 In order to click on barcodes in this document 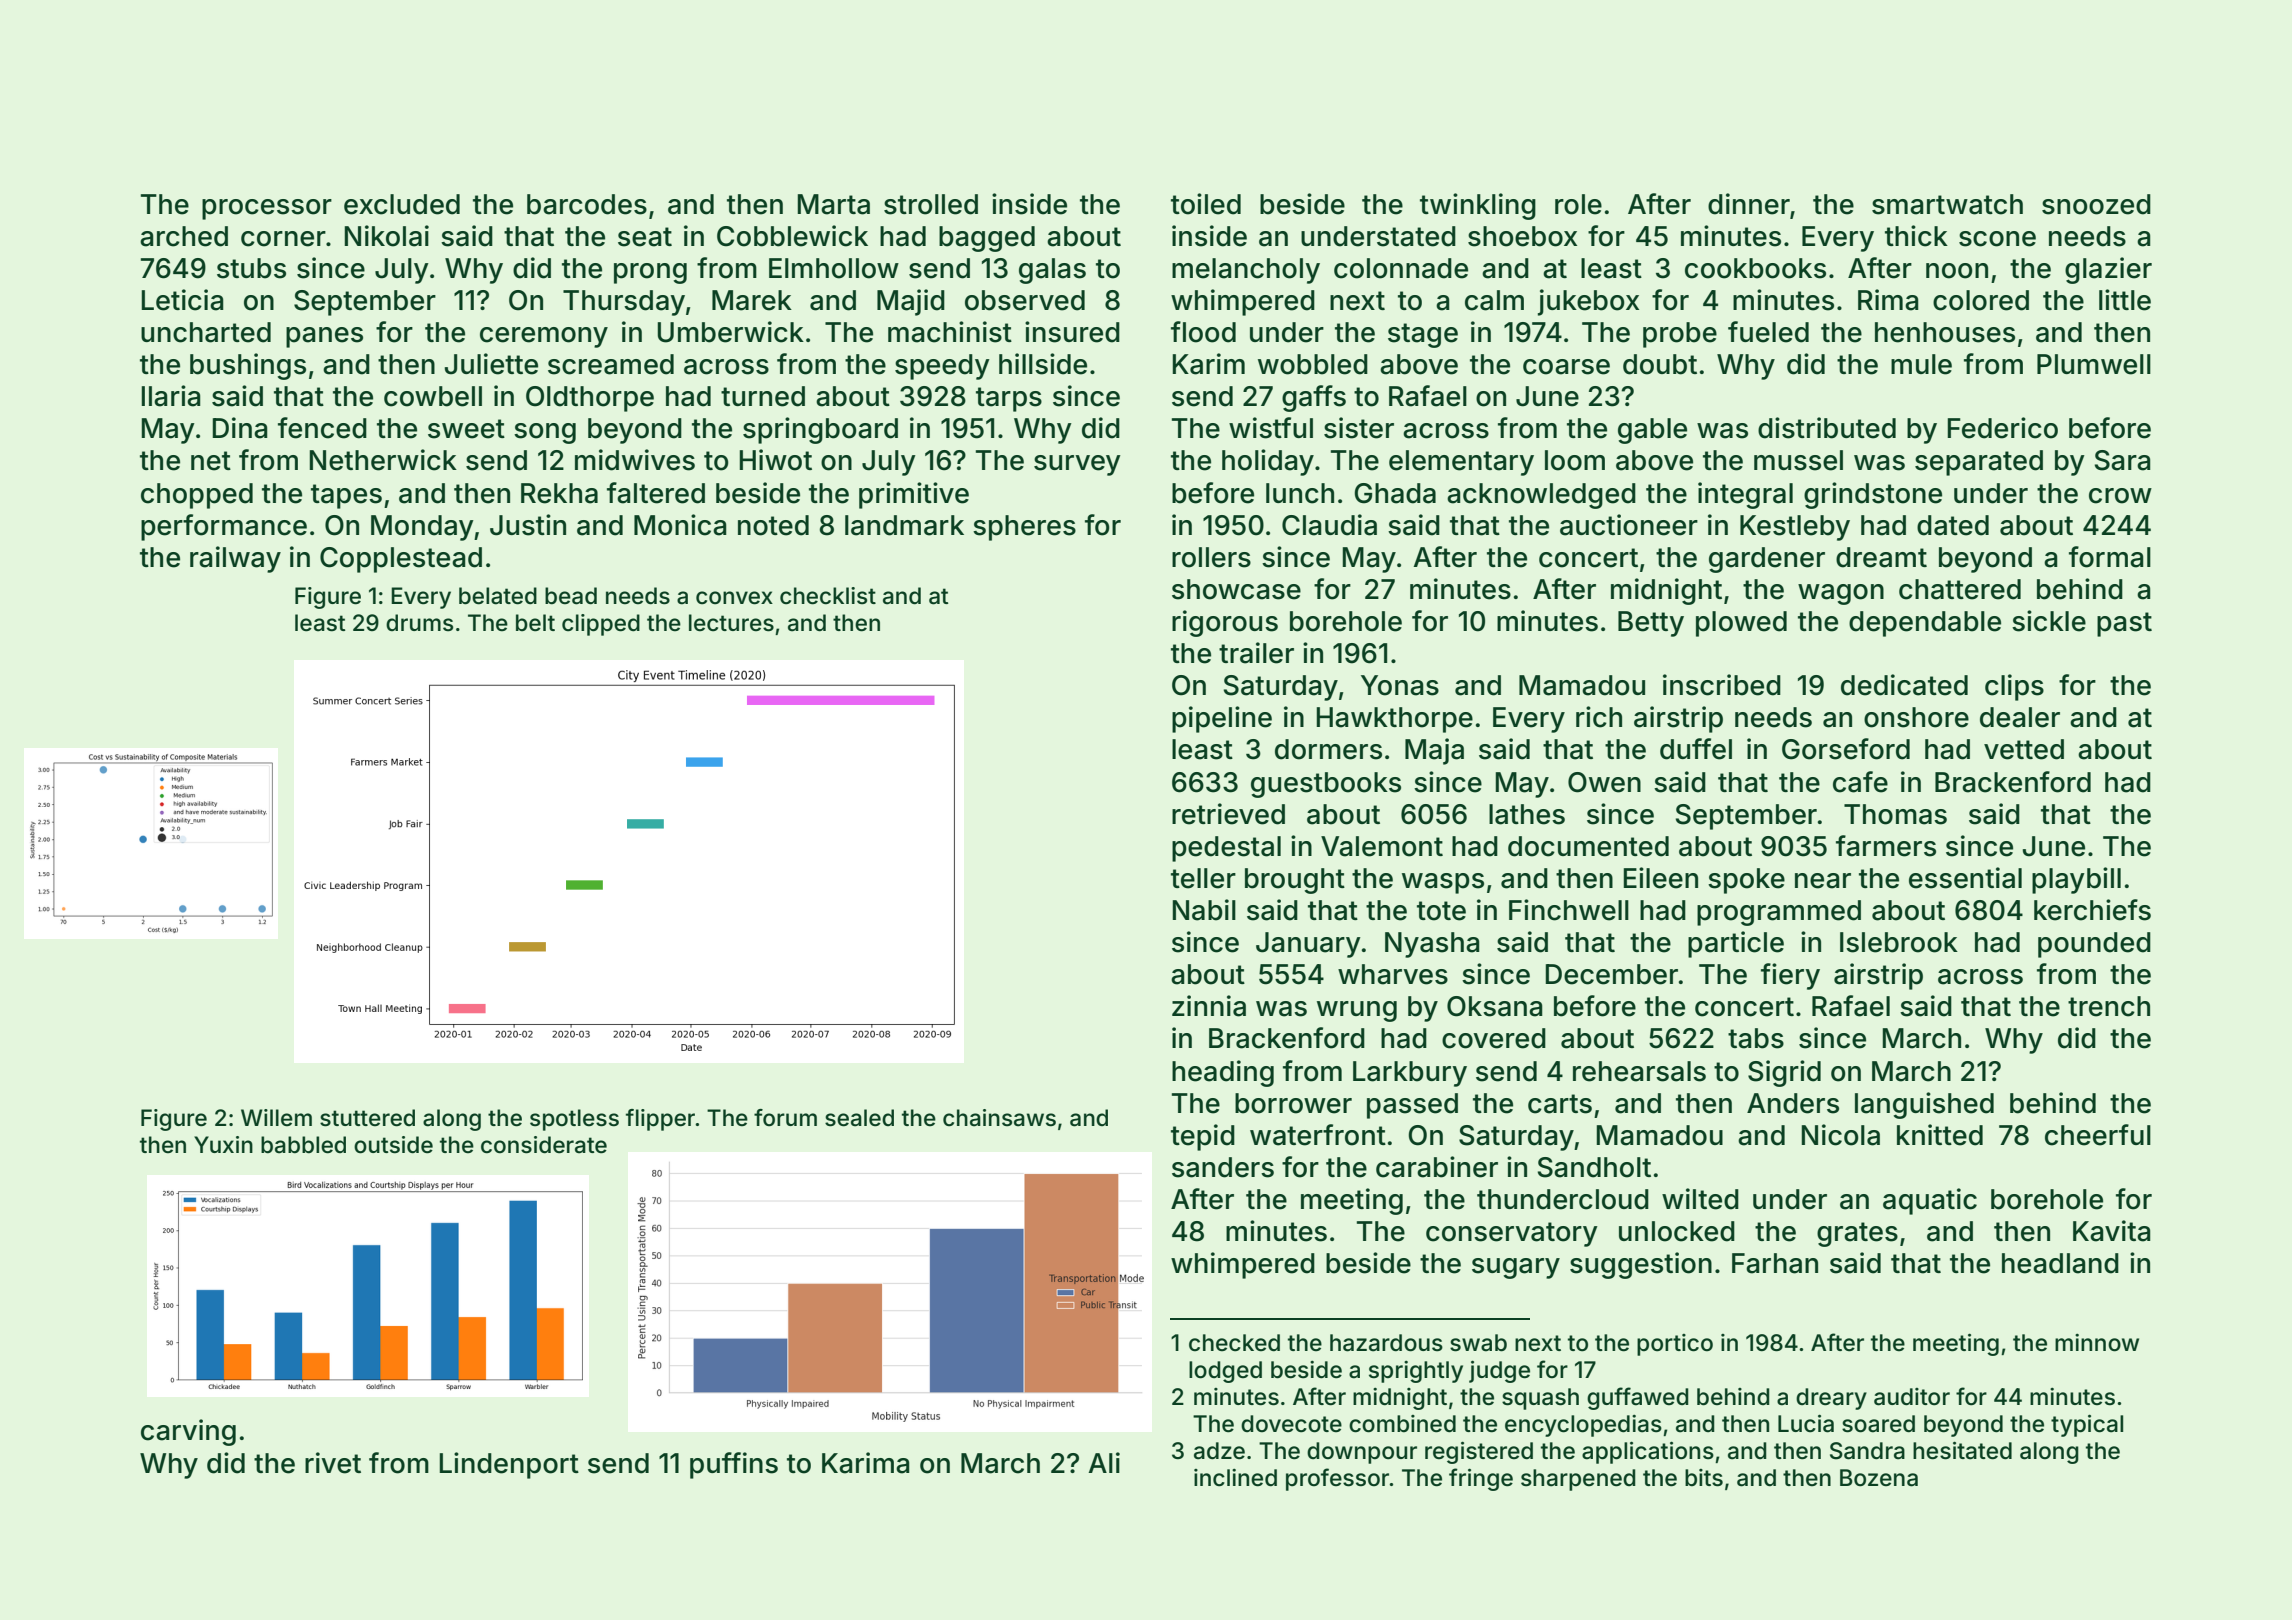, I will do `click(587, 204)`.
